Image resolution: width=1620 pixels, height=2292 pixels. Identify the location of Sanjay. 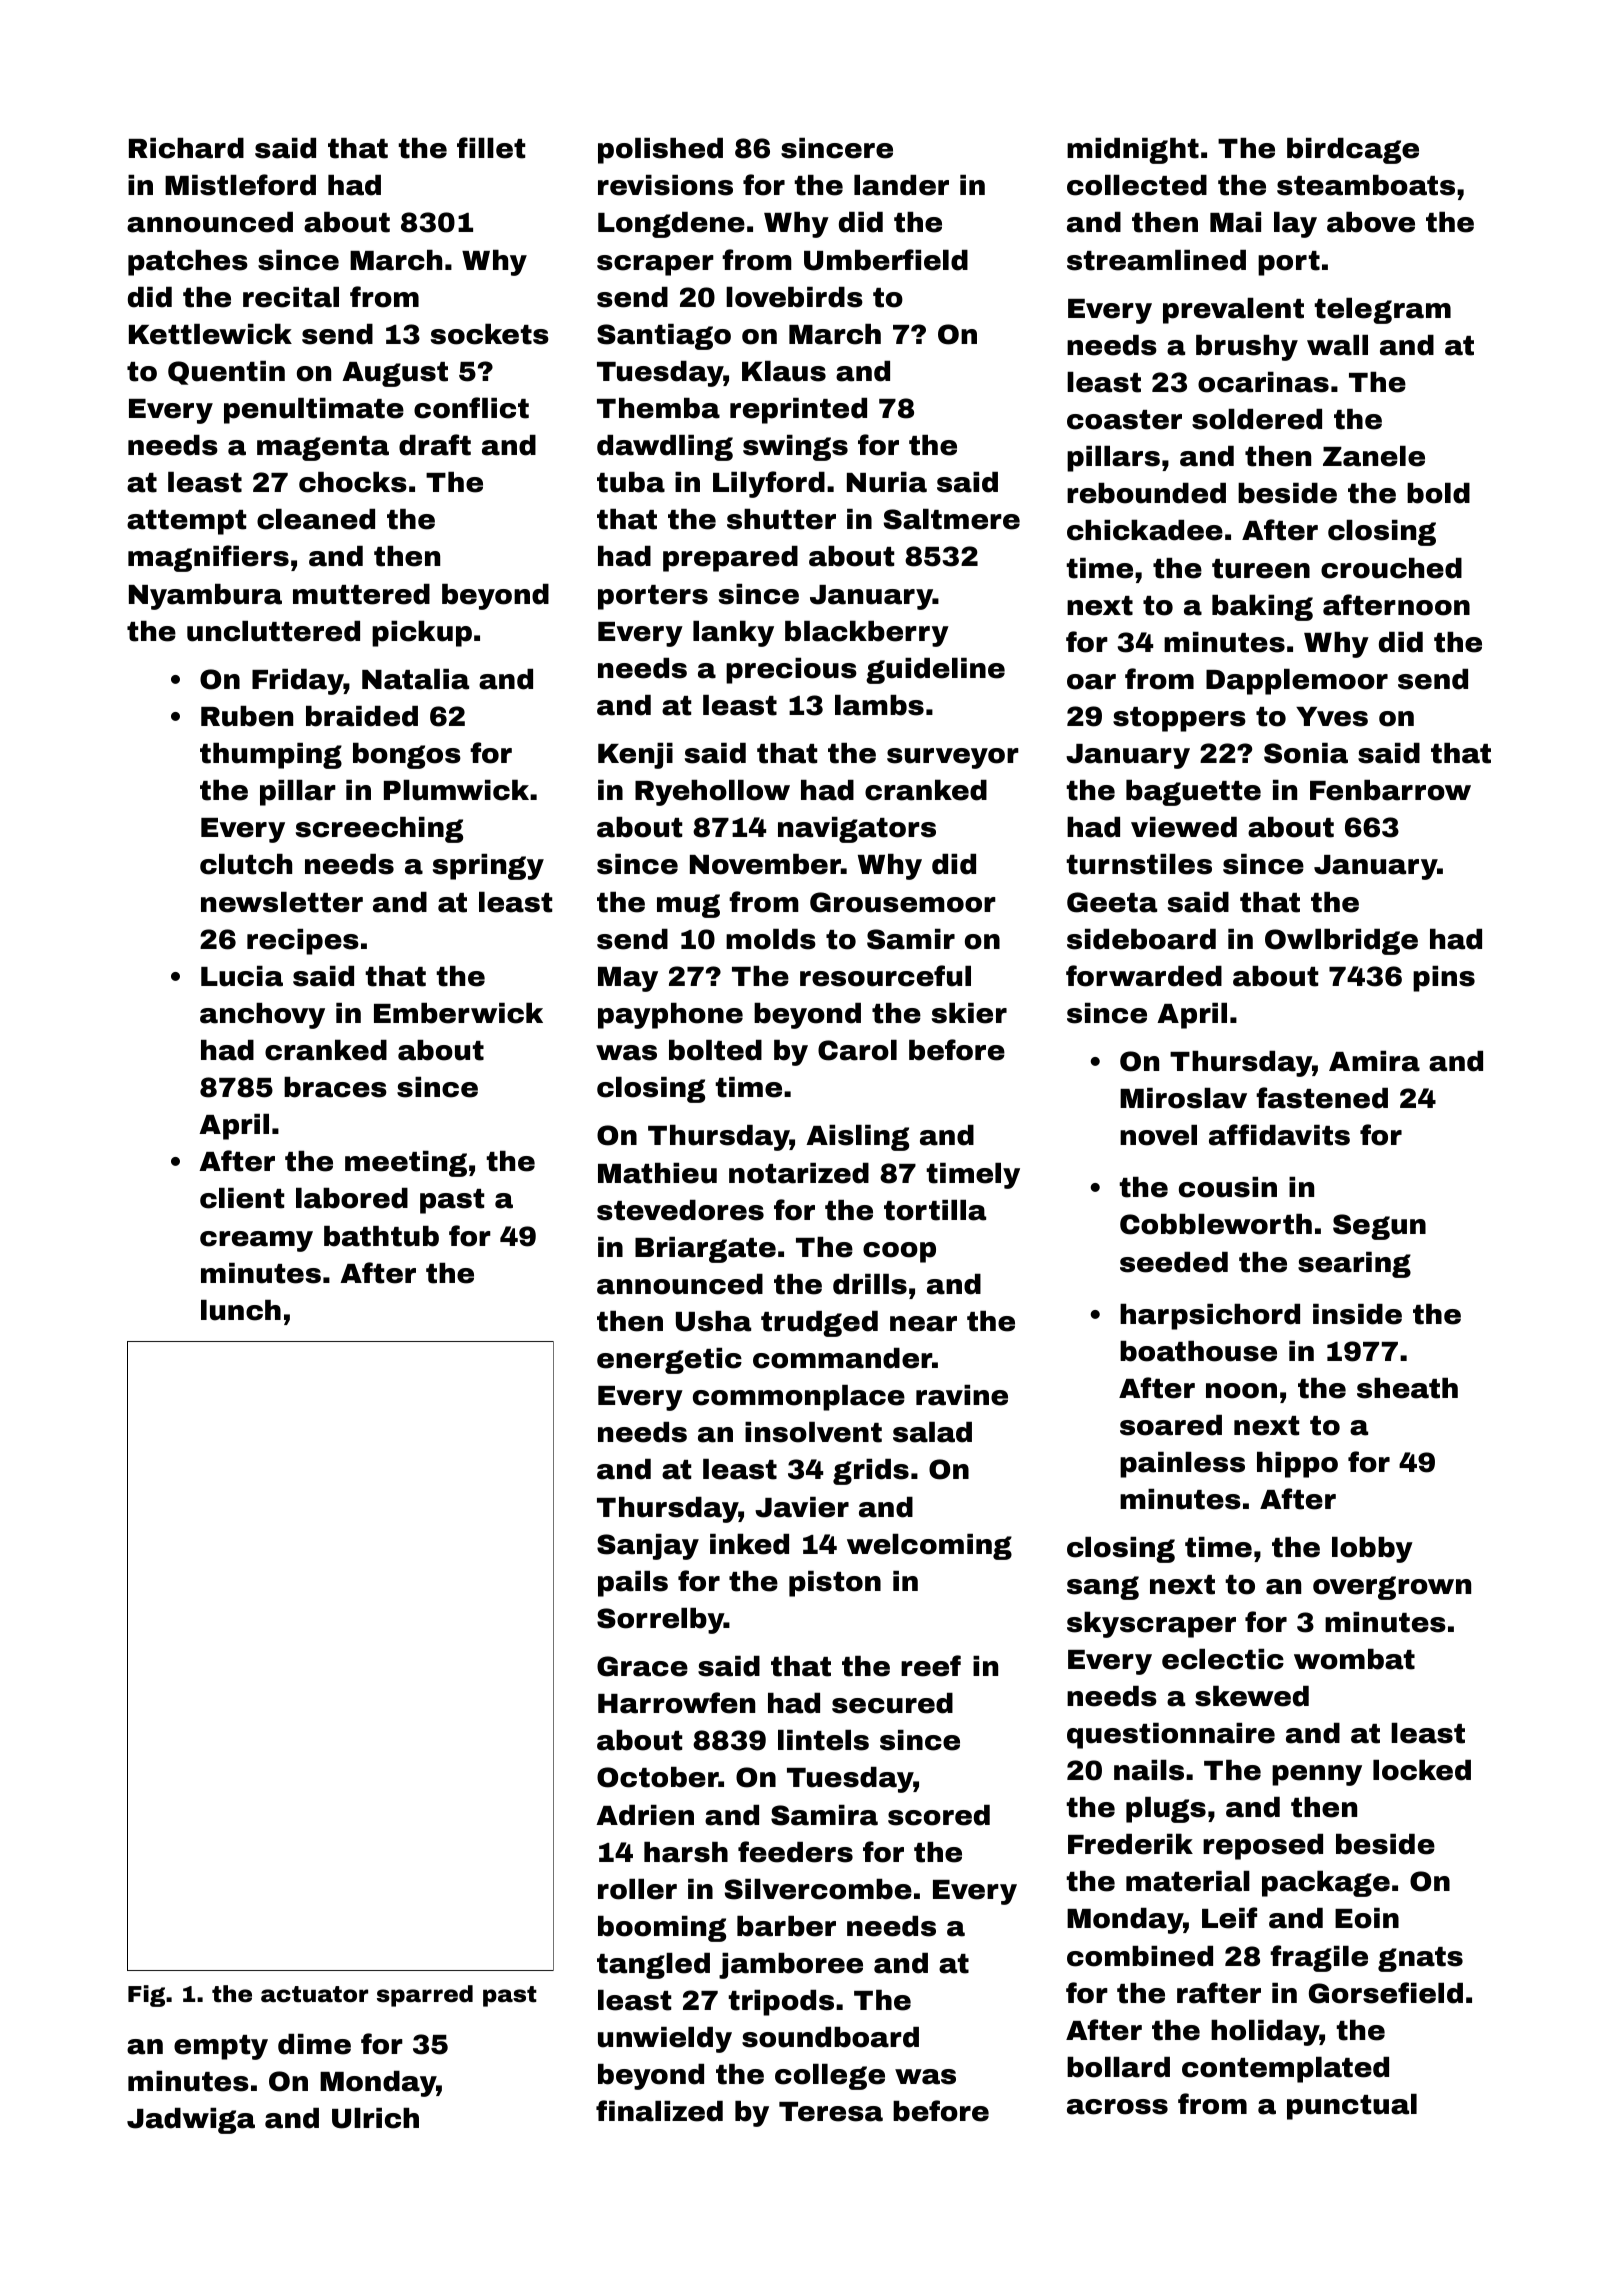
(648, 1547).
